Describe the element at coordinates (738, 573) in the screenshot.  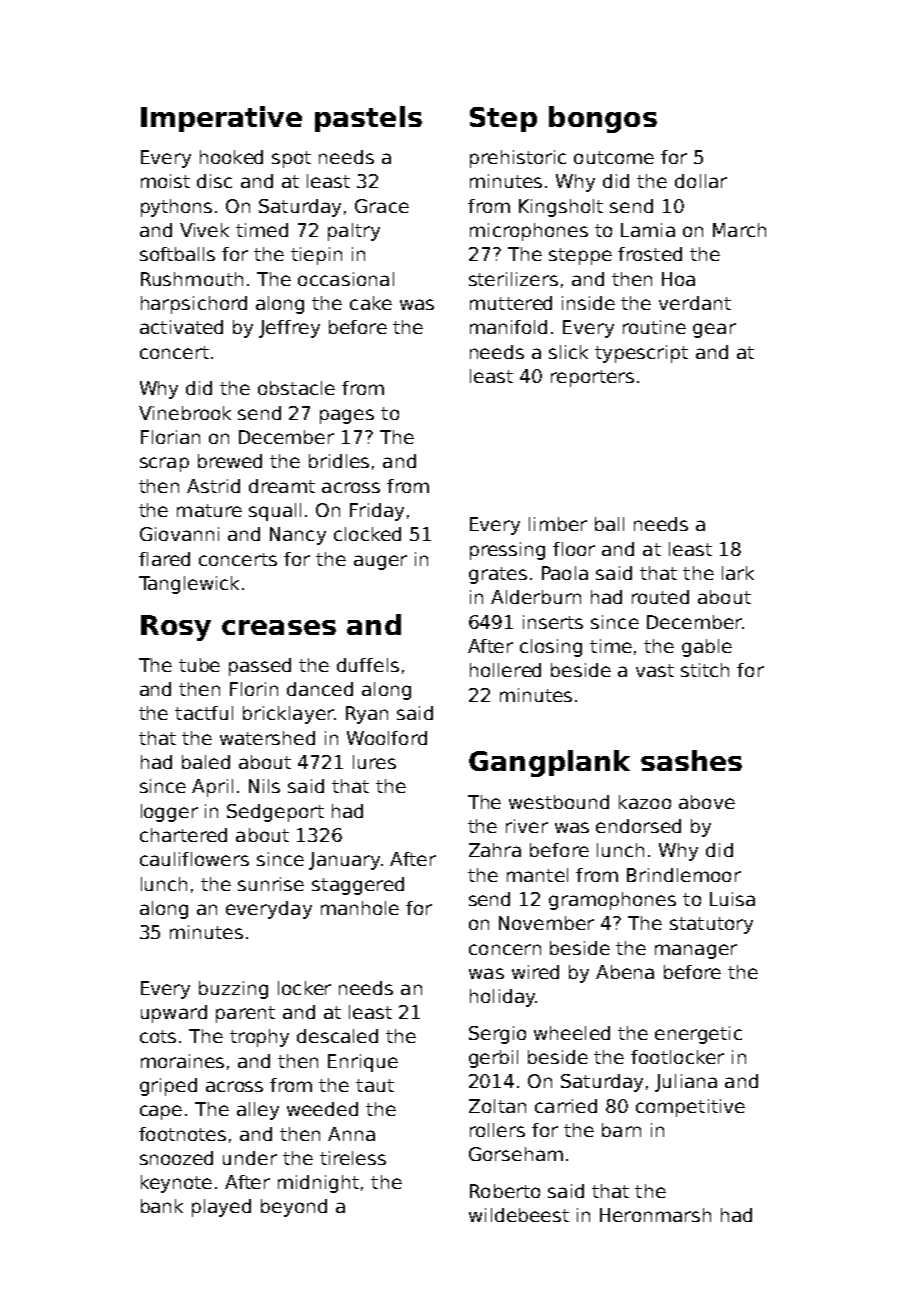
I see `lark` at that location.
